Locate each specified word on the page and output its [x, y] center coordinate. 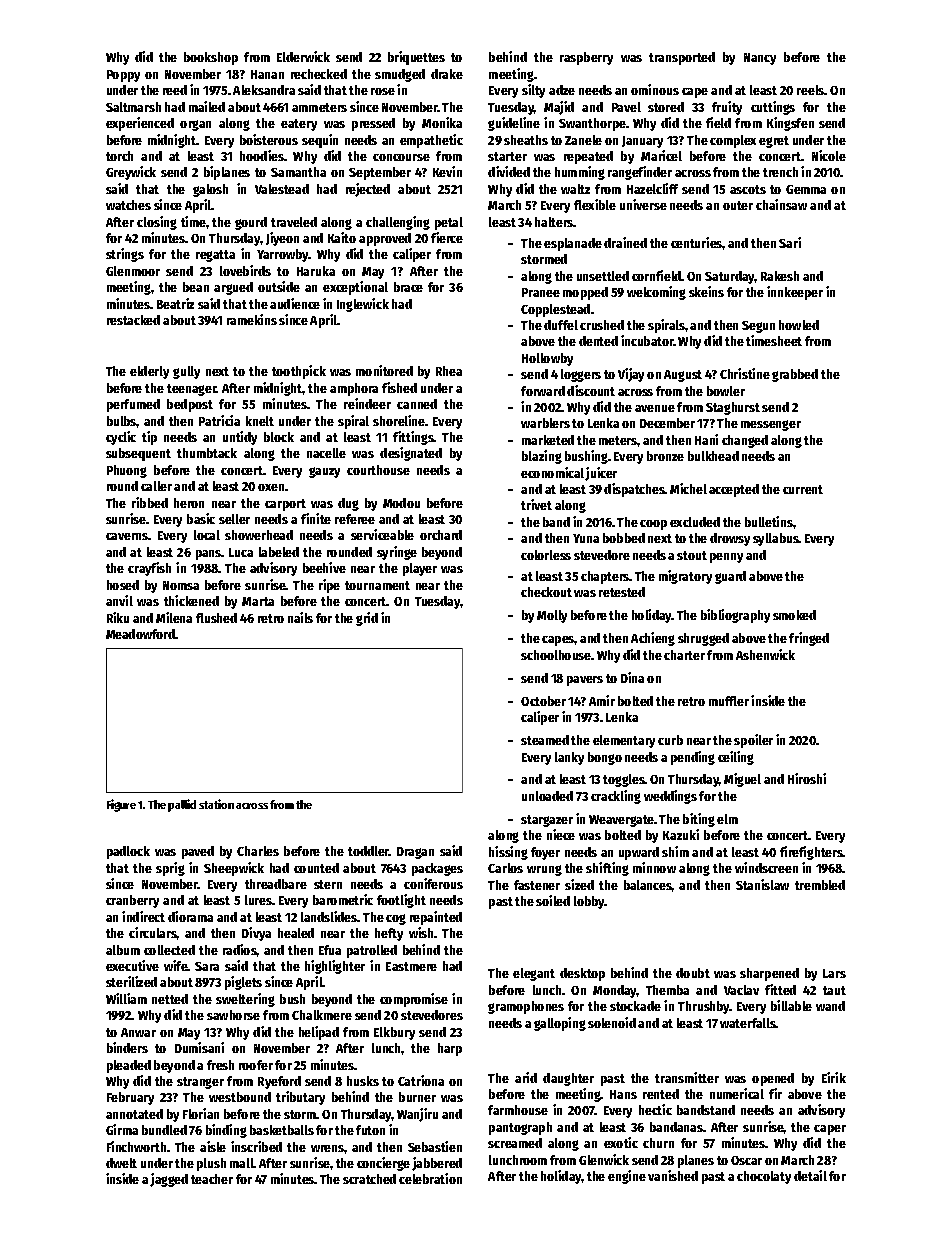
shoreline [399, 420]
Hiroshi [807, 778]
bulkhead [713, 456]
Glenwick [604, 1159]
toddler [368, 851]
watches [128, 205]
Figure [121, 805]
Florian [201, 1113]
